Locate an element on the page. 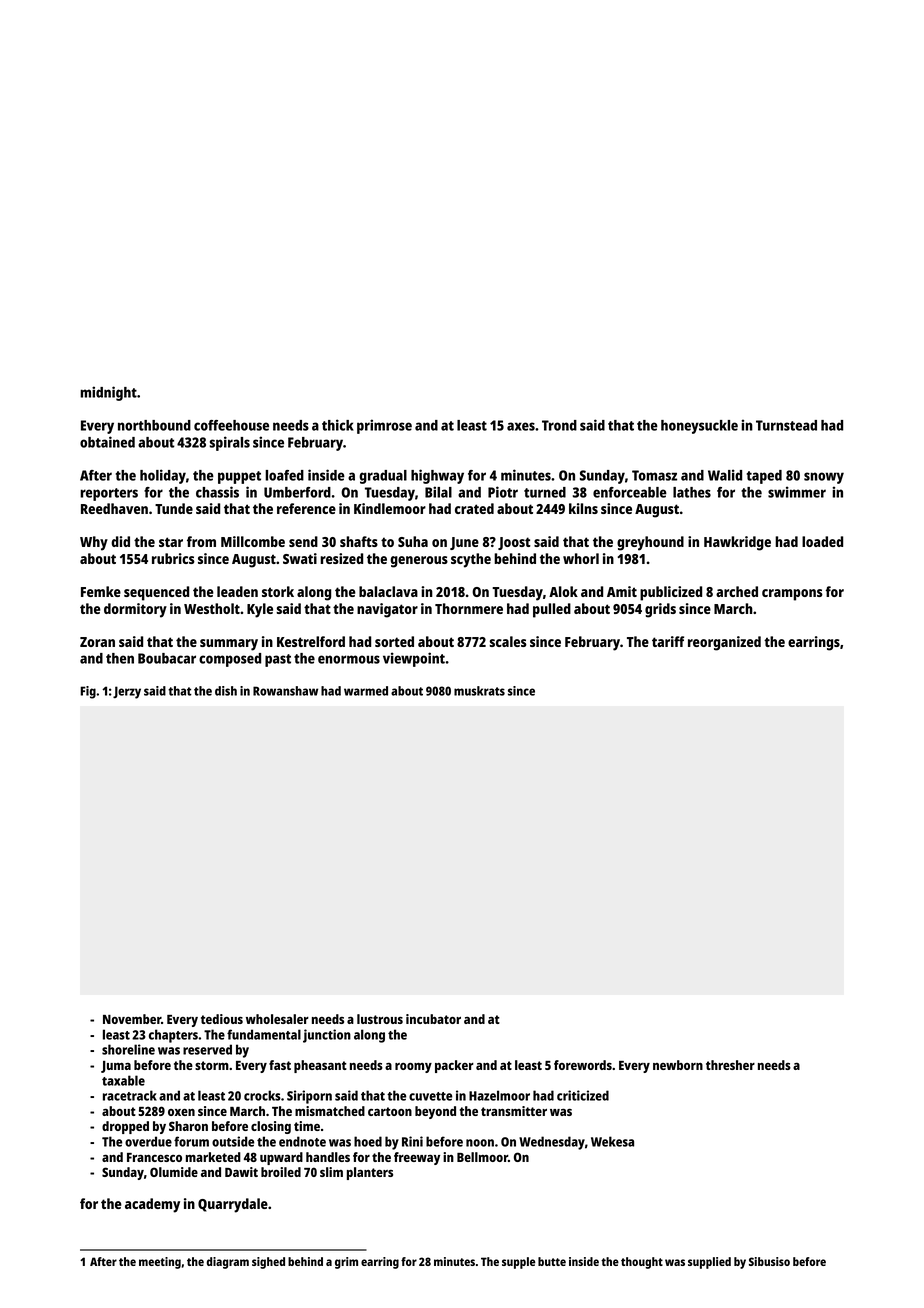 Image resolution: width=924 pixels, height=1308 pixels. Turnstead is located at coordinates (786, 425).
